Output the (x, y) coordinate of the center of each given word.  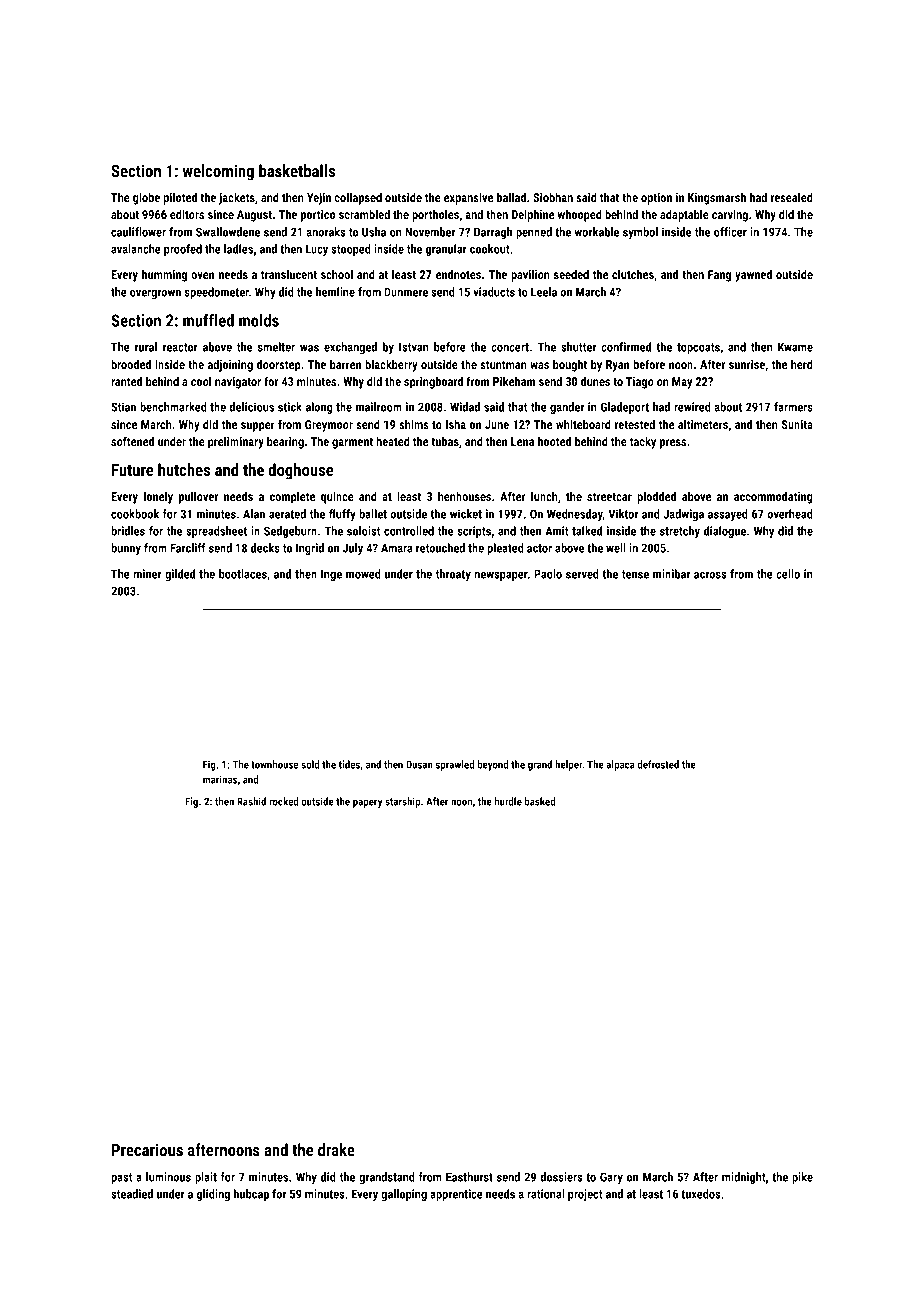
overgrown (155, 294)
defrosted (658, 764)
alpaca (620, 765)
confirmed (626, 347)
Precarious (147, 1149)
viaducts (494, 292)
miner (148, 574)
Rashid (251, 801)
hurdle (508, 801)
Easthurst (469, 1177)
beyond (492, 765)
